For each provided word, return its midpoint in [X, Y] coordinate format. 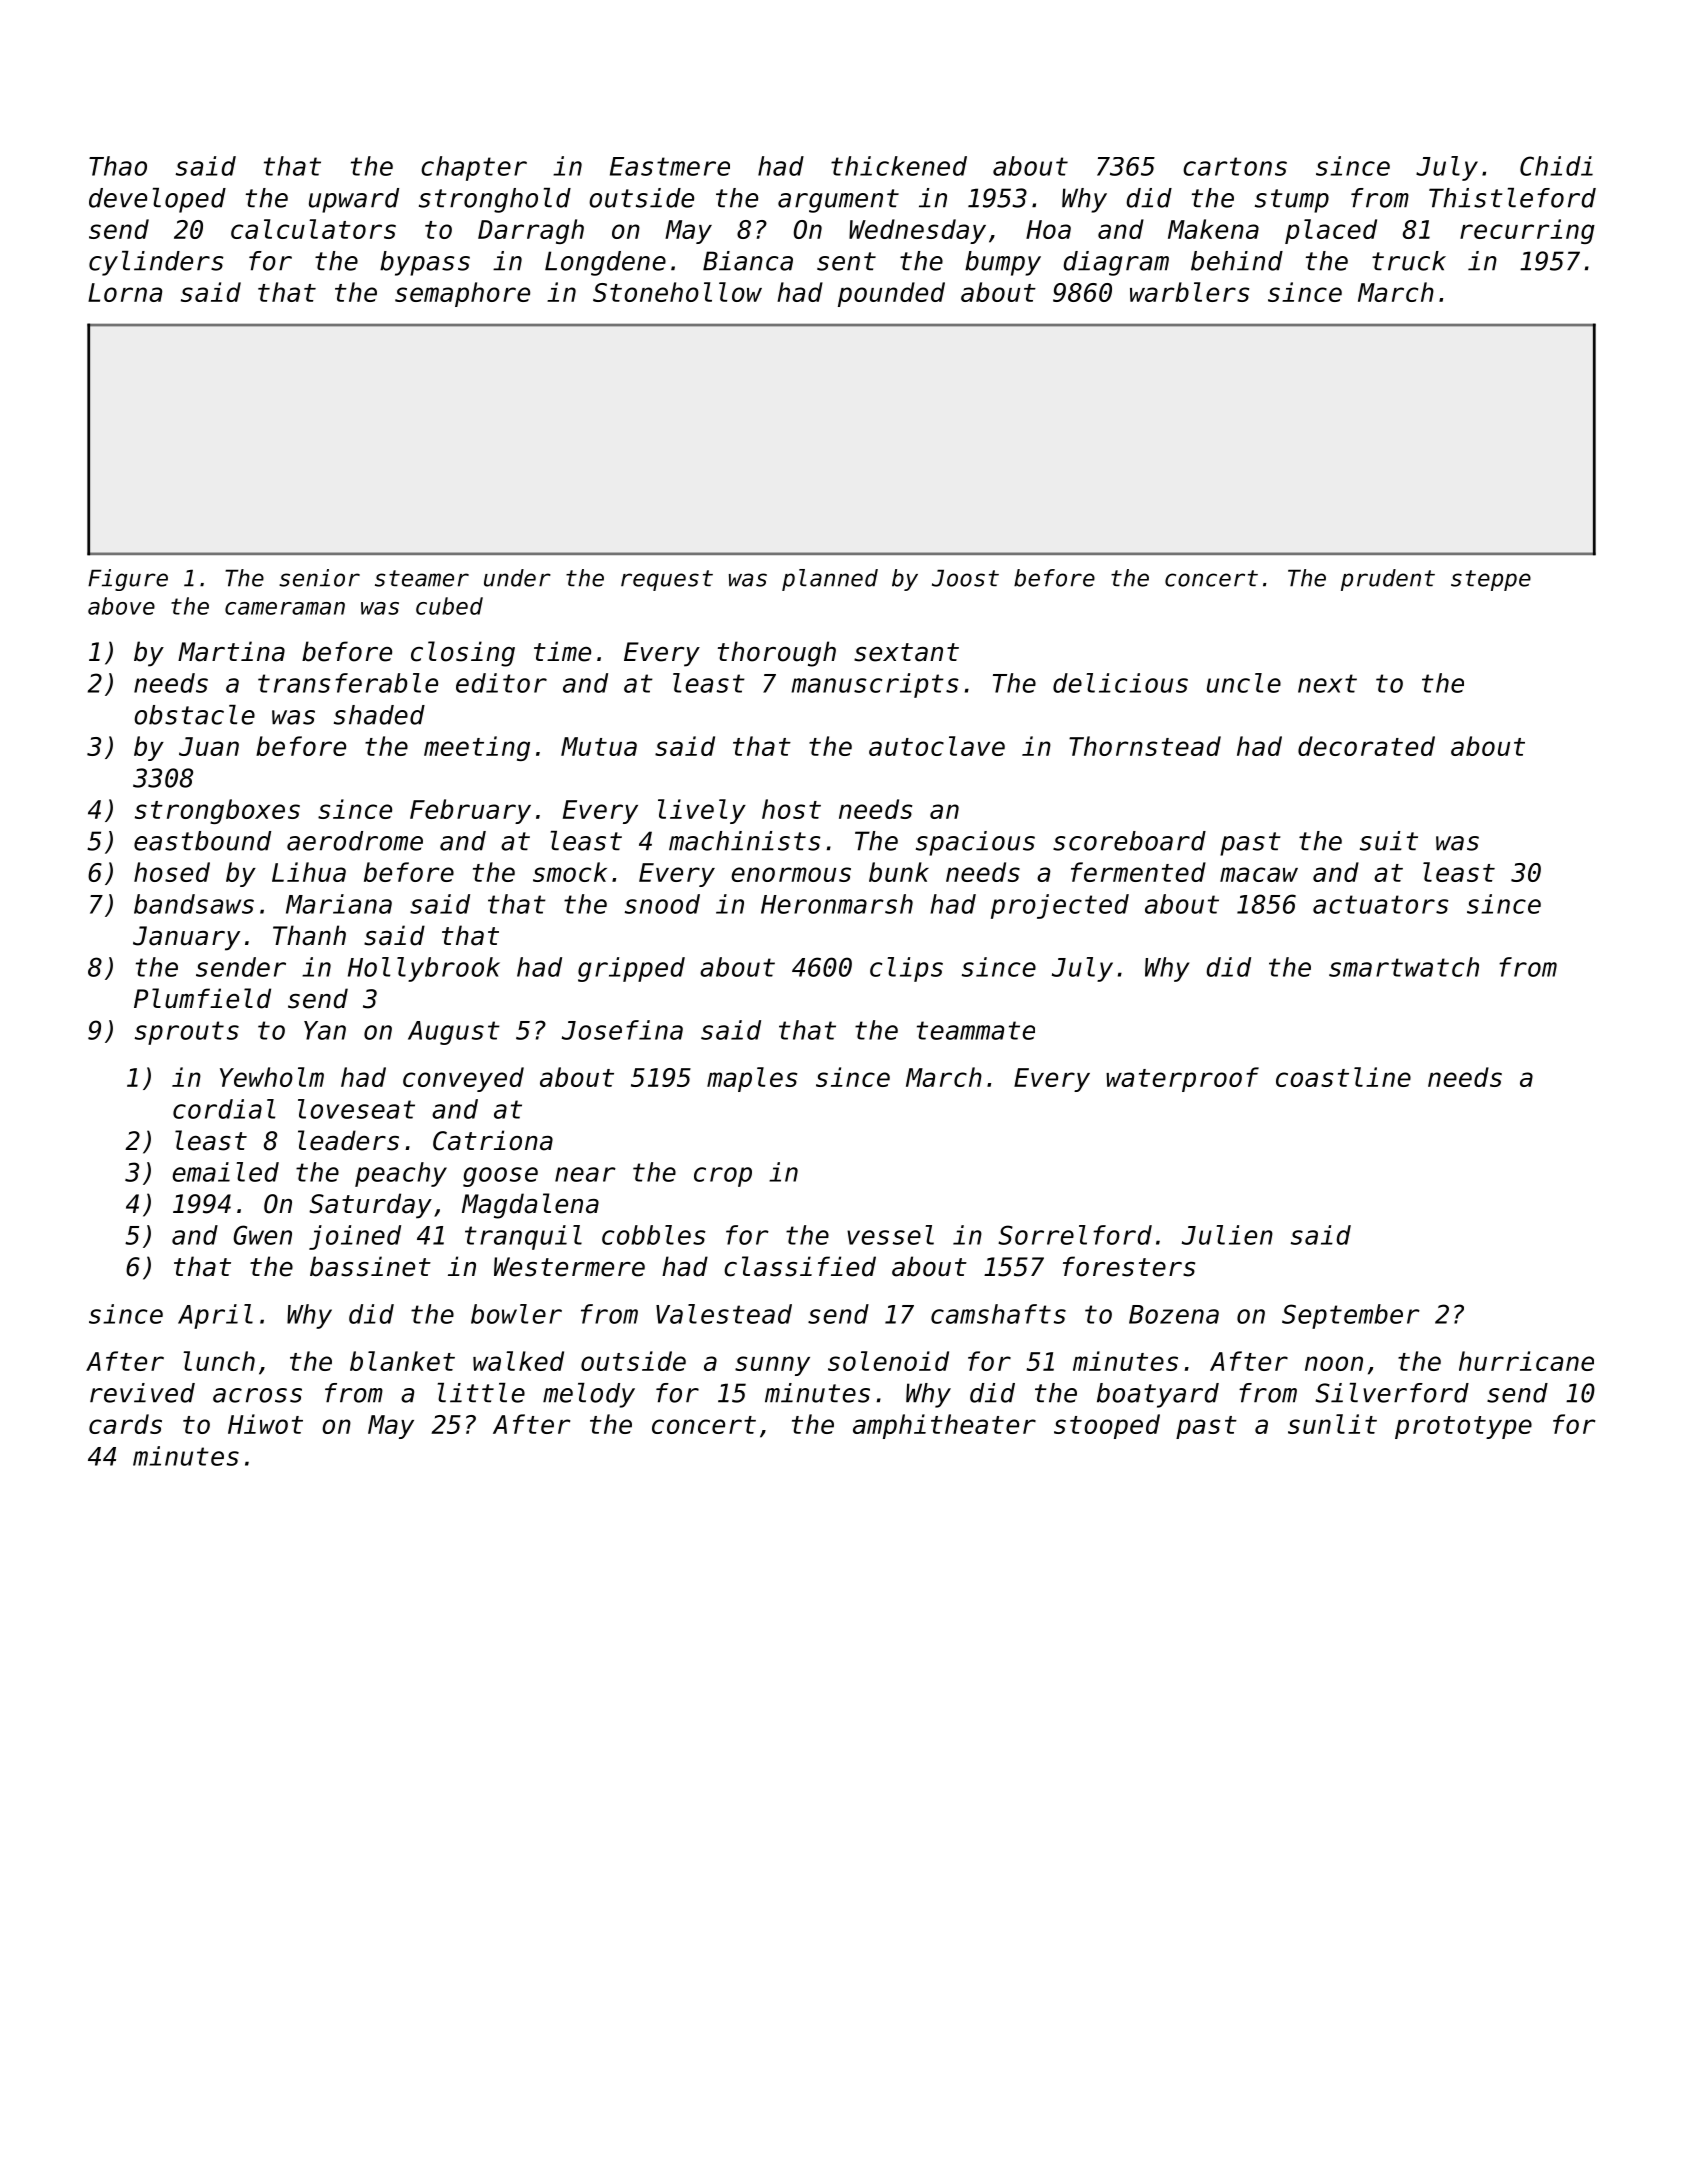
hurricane [1526, 1361]
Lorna [125, 292]
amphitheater [944, 1426]
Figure [128, 580]
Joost [965, 578]
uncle [1244, 683]
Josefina [622, 1030]
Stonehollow [677, 292]
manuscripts [875, 685]
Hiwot [265, 1424]
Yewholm [272, 1077]
